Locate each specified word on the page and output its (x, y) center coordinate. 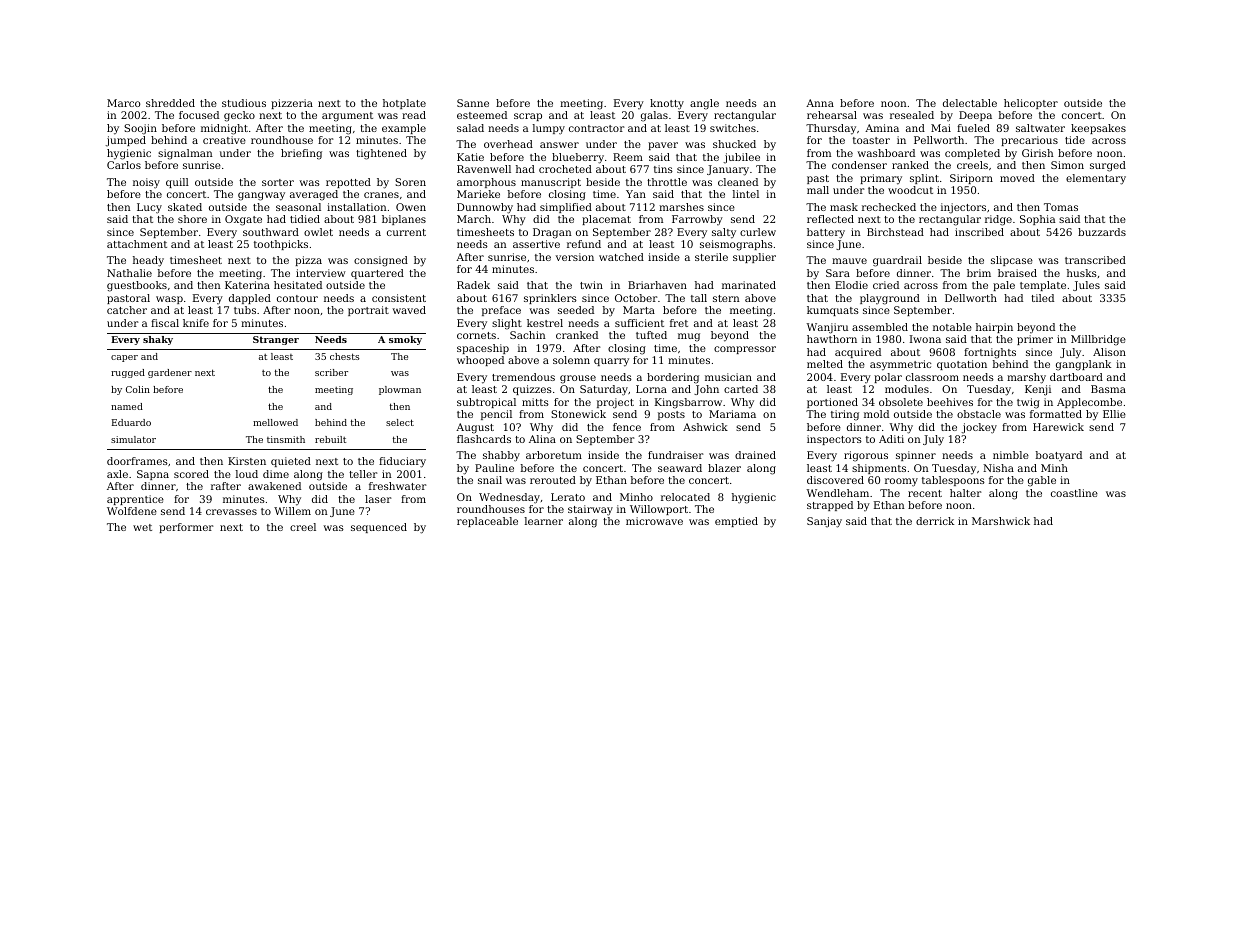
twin (591, 285)
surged (1108, 166)
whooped (480, 361)
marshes (681, 207)
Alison (1109, 352)
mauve (849, 261)
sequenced (379, 528)
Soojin (140, 129)
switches (733, 128)
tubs (245, 310)
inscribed (979, 232)
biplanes (404, 220)
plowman (400, 390)
